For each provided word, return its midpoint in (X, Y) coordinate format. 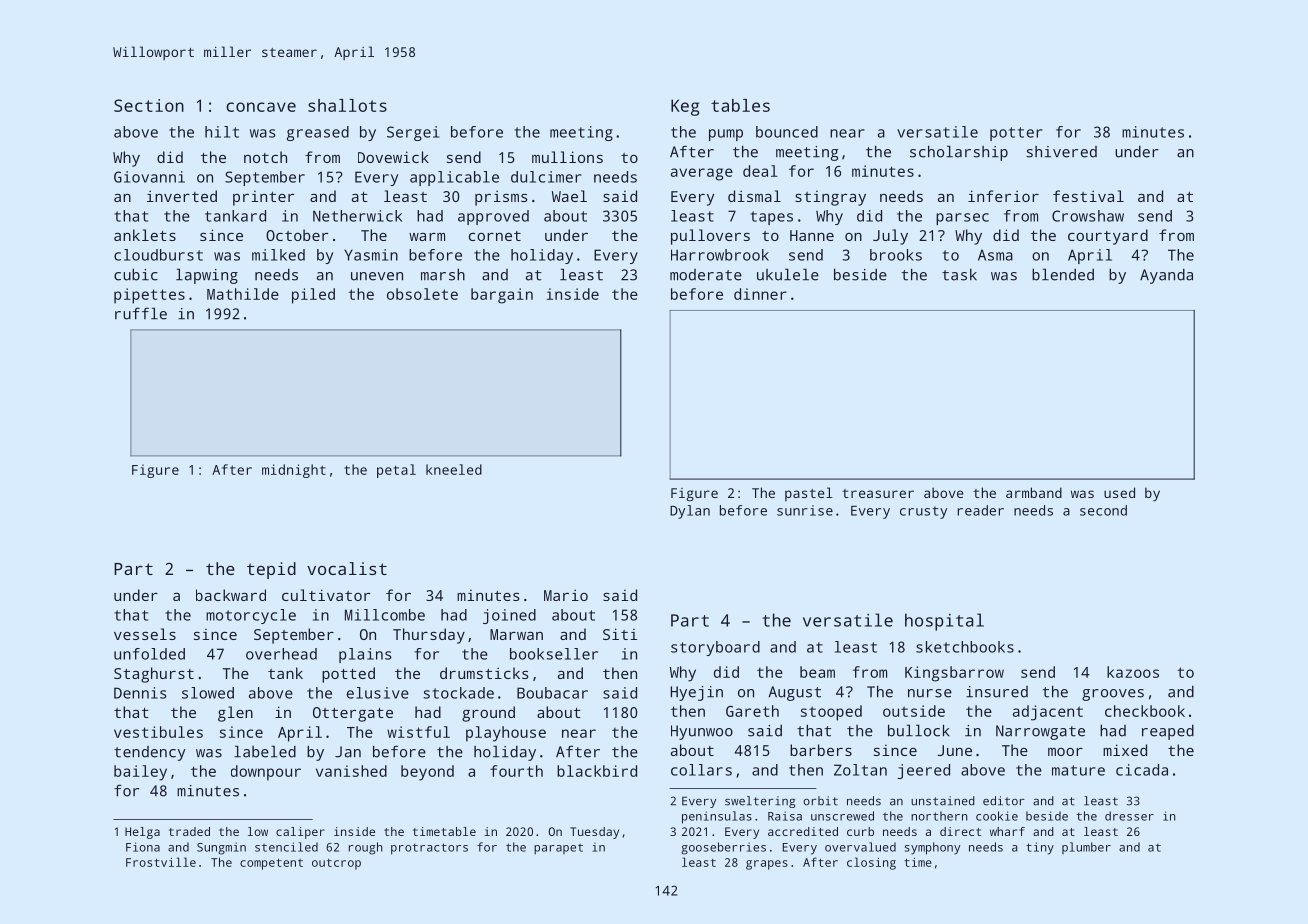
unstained (943, 801)
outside (914, 711)
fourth (516, 771)
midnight (294, 471)
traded (189, 831)
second (1103, 510)
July (890, 237)
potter (1016, 134)
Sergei (413, 133)
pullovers (710, 237)
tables (740, 105)
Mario (566, 595)
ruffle (141, 313)
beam (817, 672)
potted (348, 675)
